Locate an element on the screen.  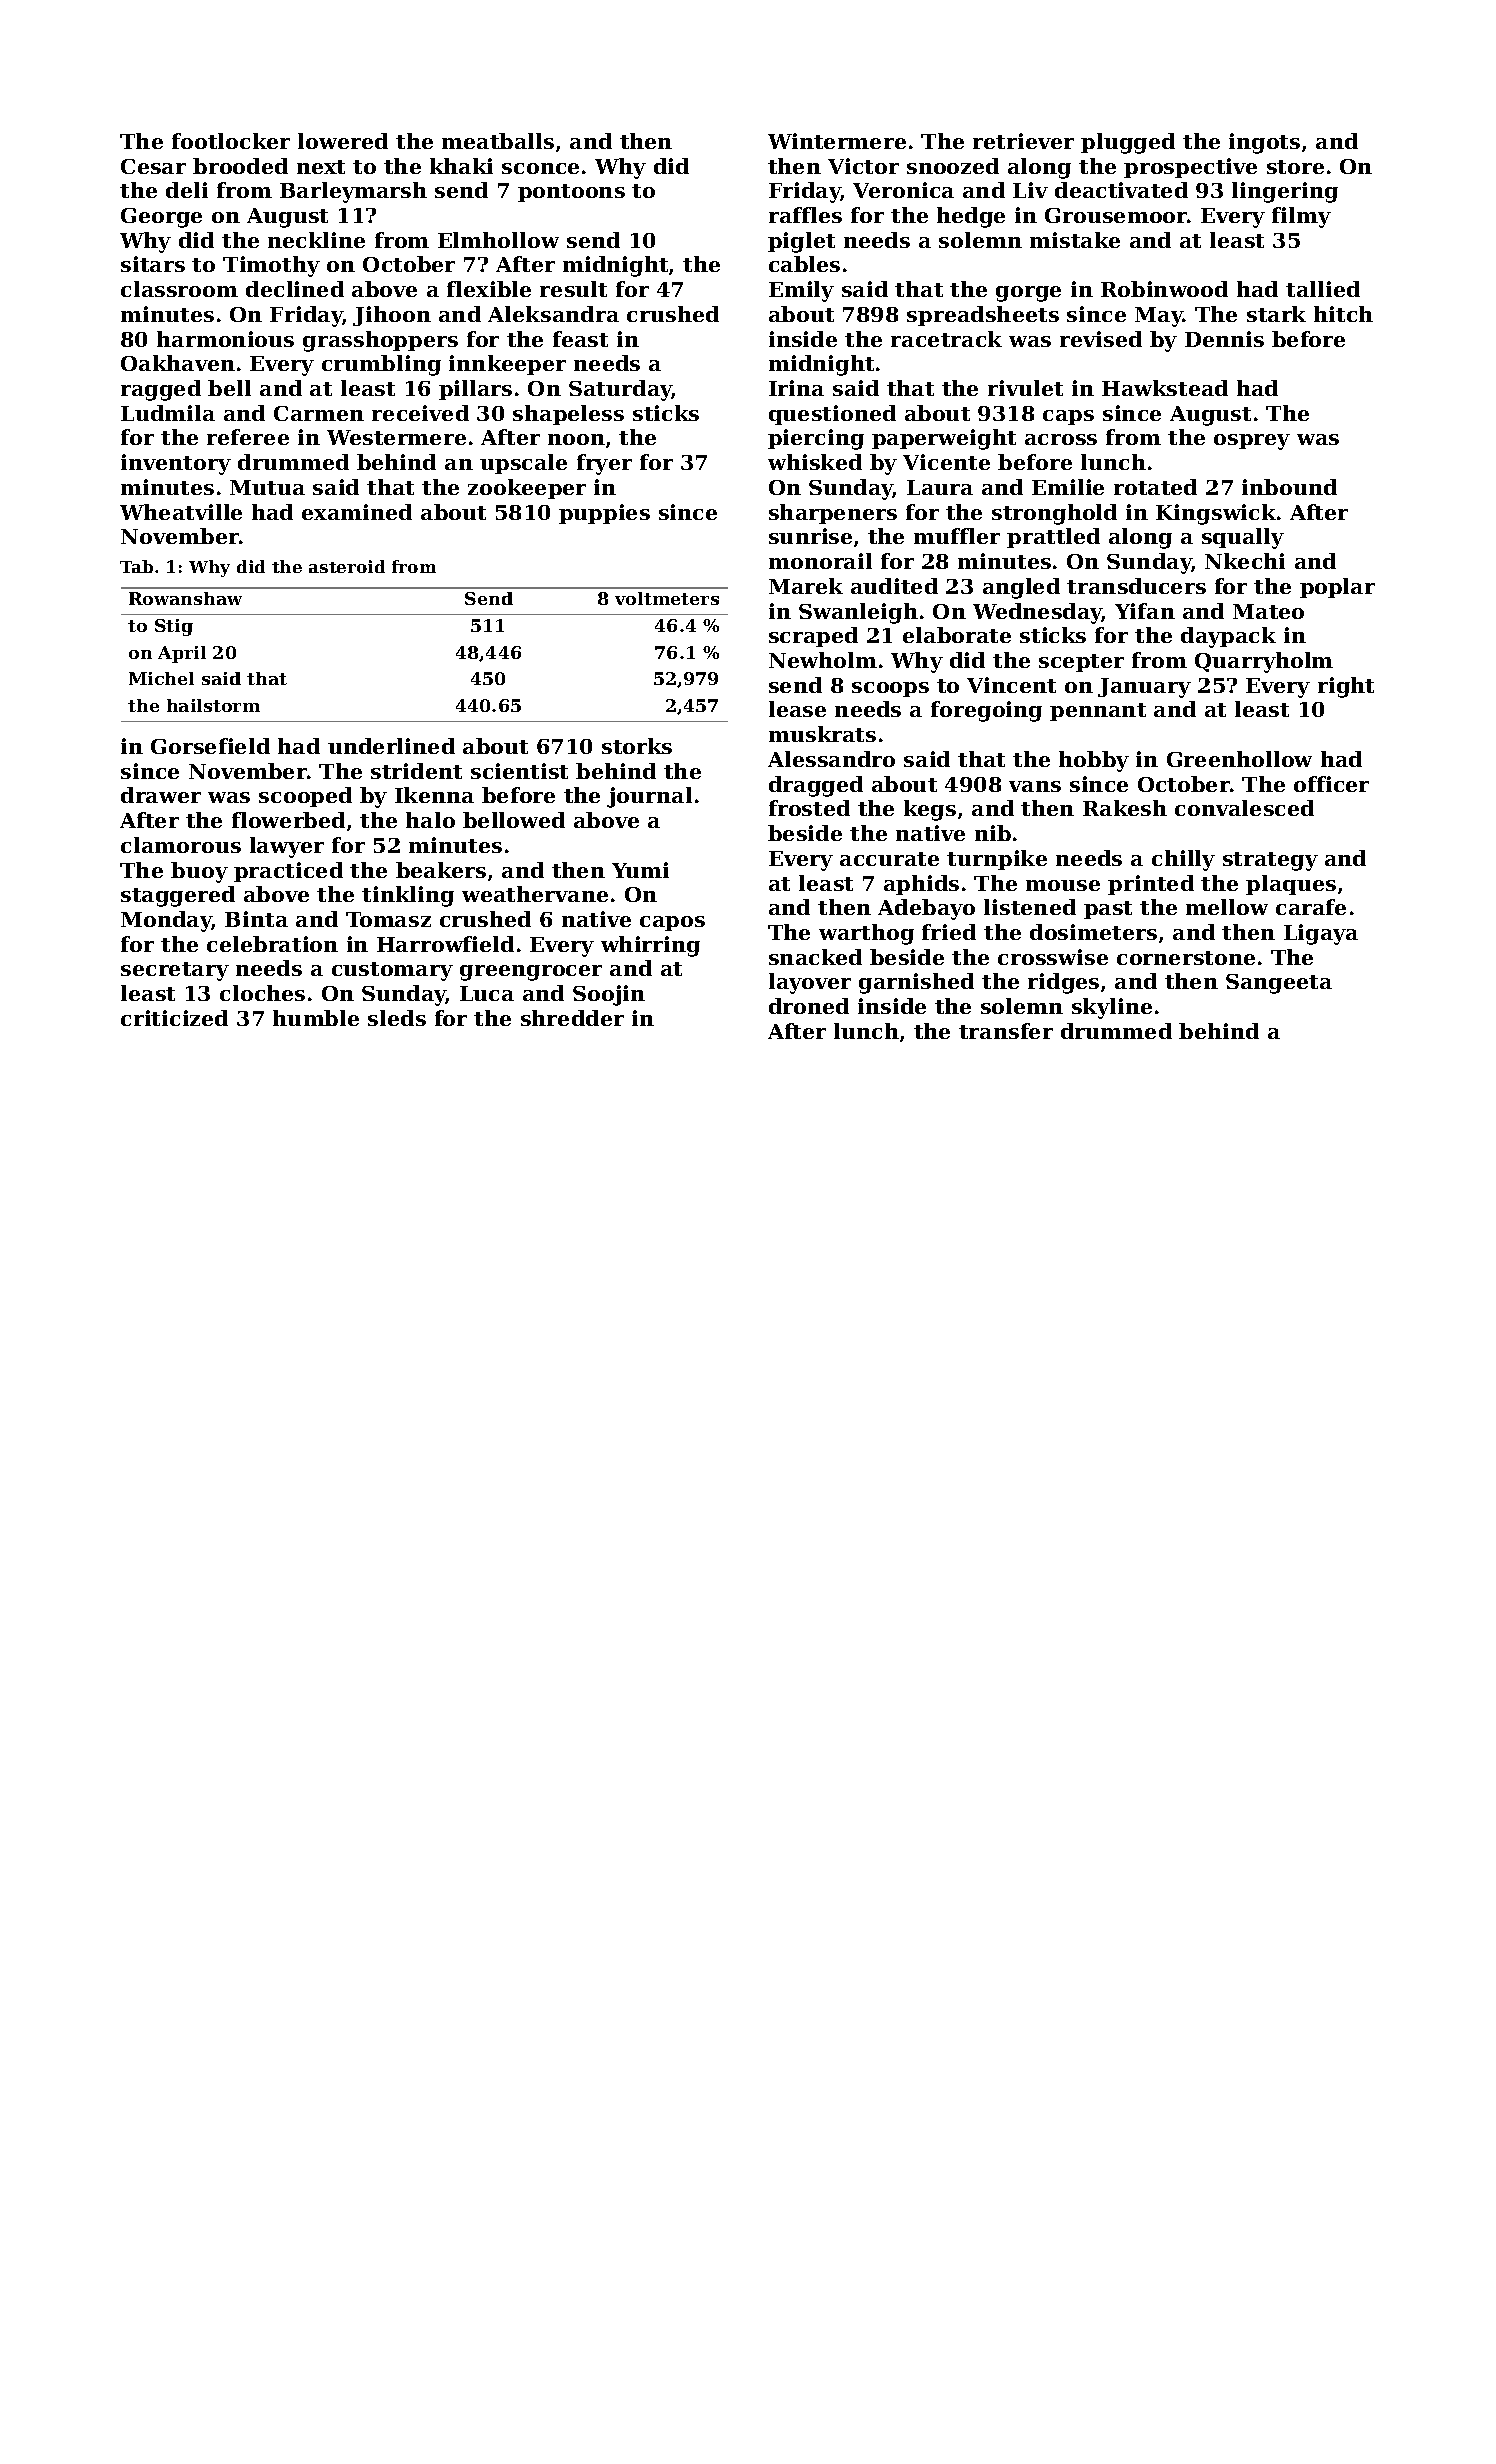
skyline is located at coordinates (1112, 1008).
